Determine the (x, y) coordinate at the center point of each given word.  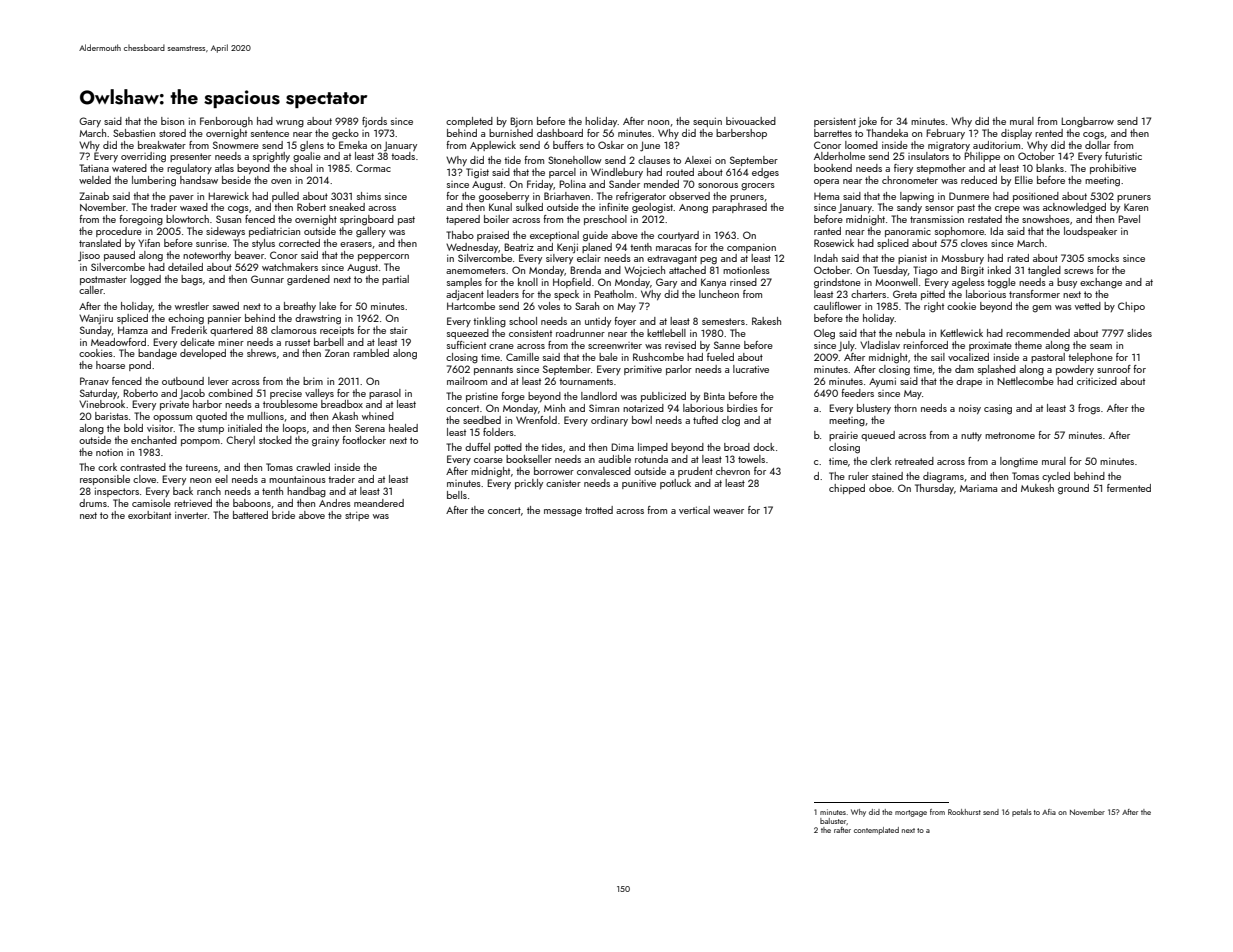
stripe (357, 516)
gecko (345, 134)
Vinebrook (102, 404)
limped (653, 448)
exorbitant (149, 515)
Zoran (337, 353)
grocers (758, 187)
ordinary (609, 421)
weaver (728, 511)
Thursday (934, 489)
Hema (826, 196)
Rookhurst (964, 812)
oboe (880, 488)
